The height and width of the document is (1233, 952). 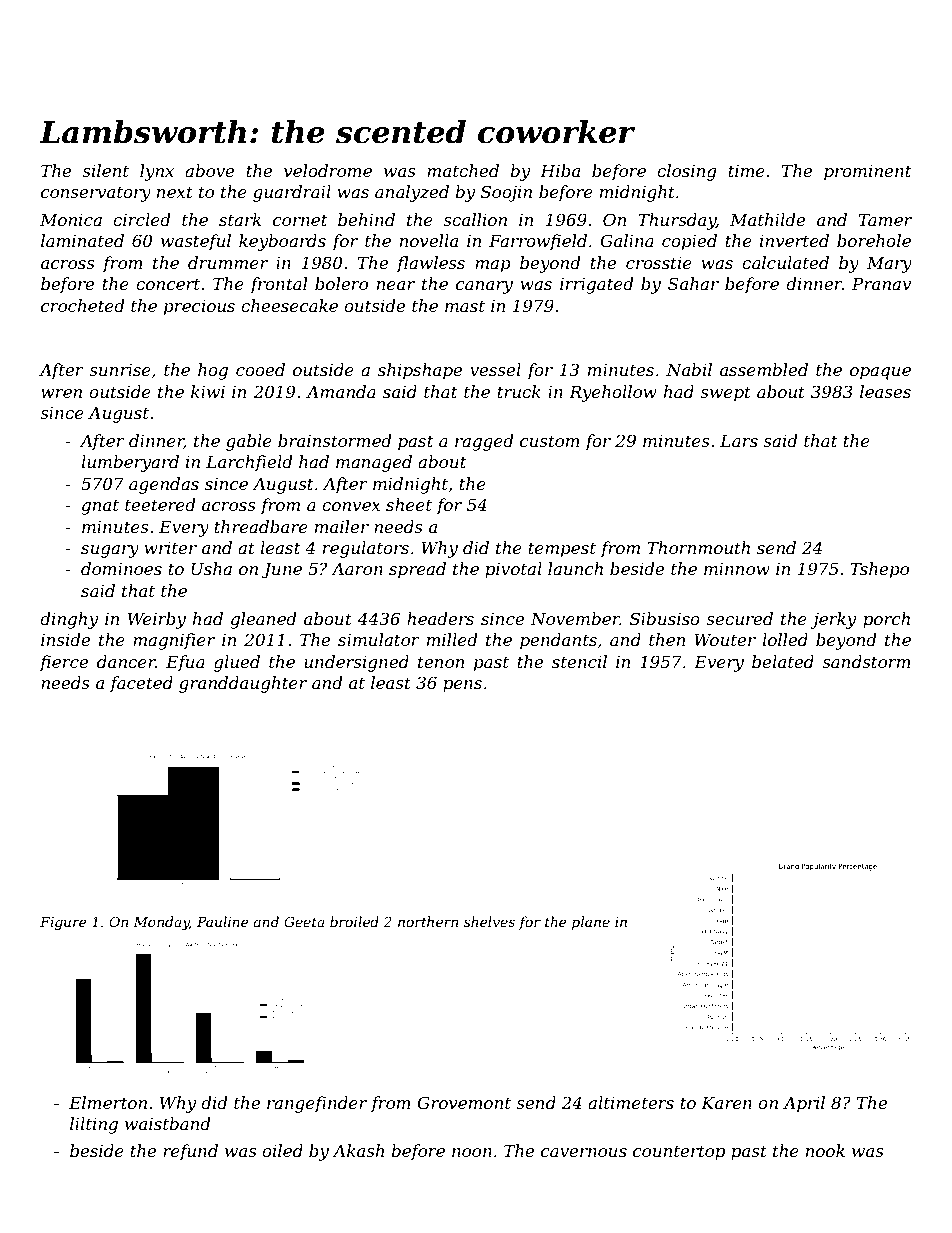 I want to click on assembled, so click(x=764, y=369).
